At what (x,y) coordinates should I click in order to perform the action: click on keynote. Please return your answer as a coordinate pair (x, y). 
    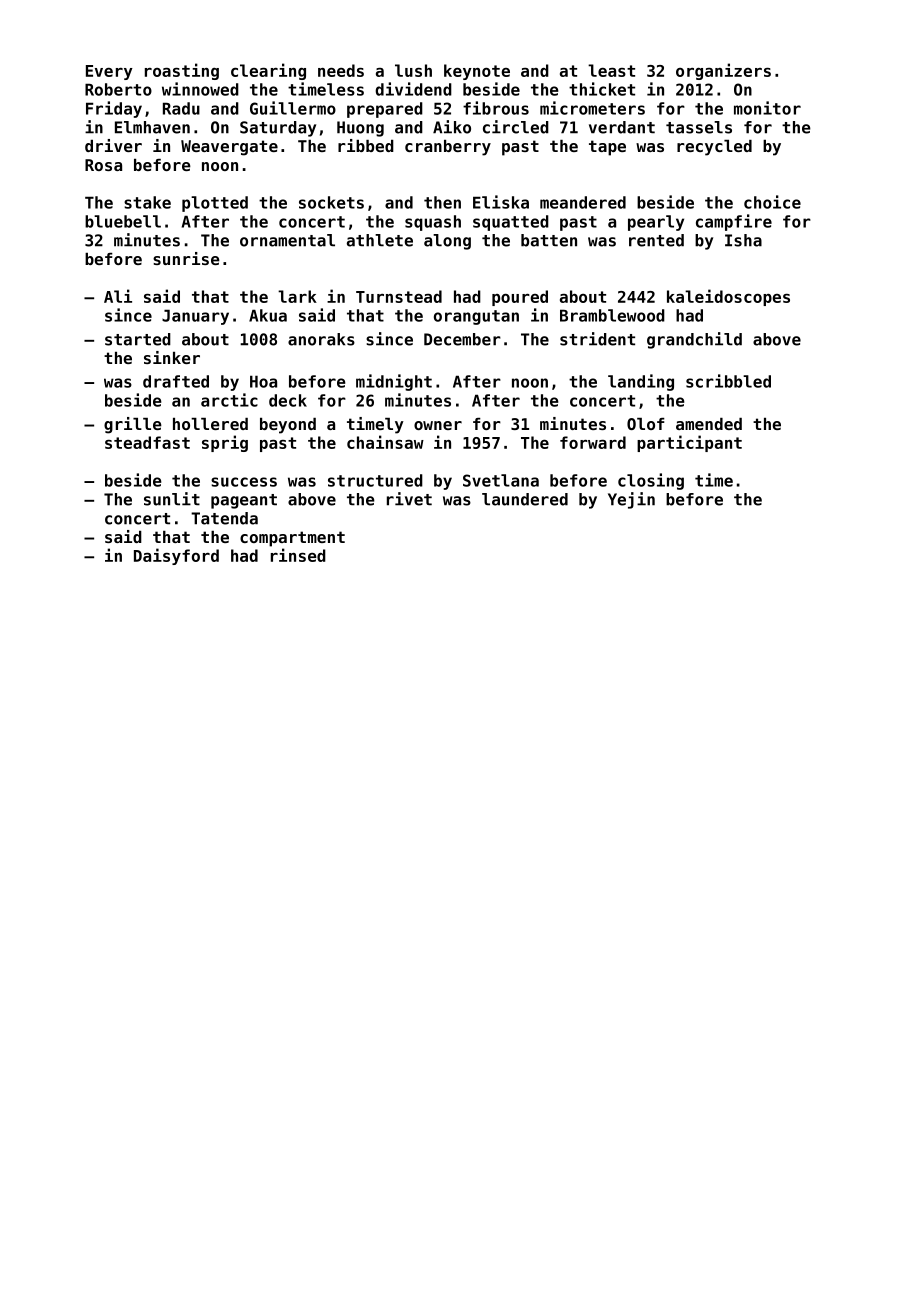
    Looking at the image, I should click on (477, 72).
